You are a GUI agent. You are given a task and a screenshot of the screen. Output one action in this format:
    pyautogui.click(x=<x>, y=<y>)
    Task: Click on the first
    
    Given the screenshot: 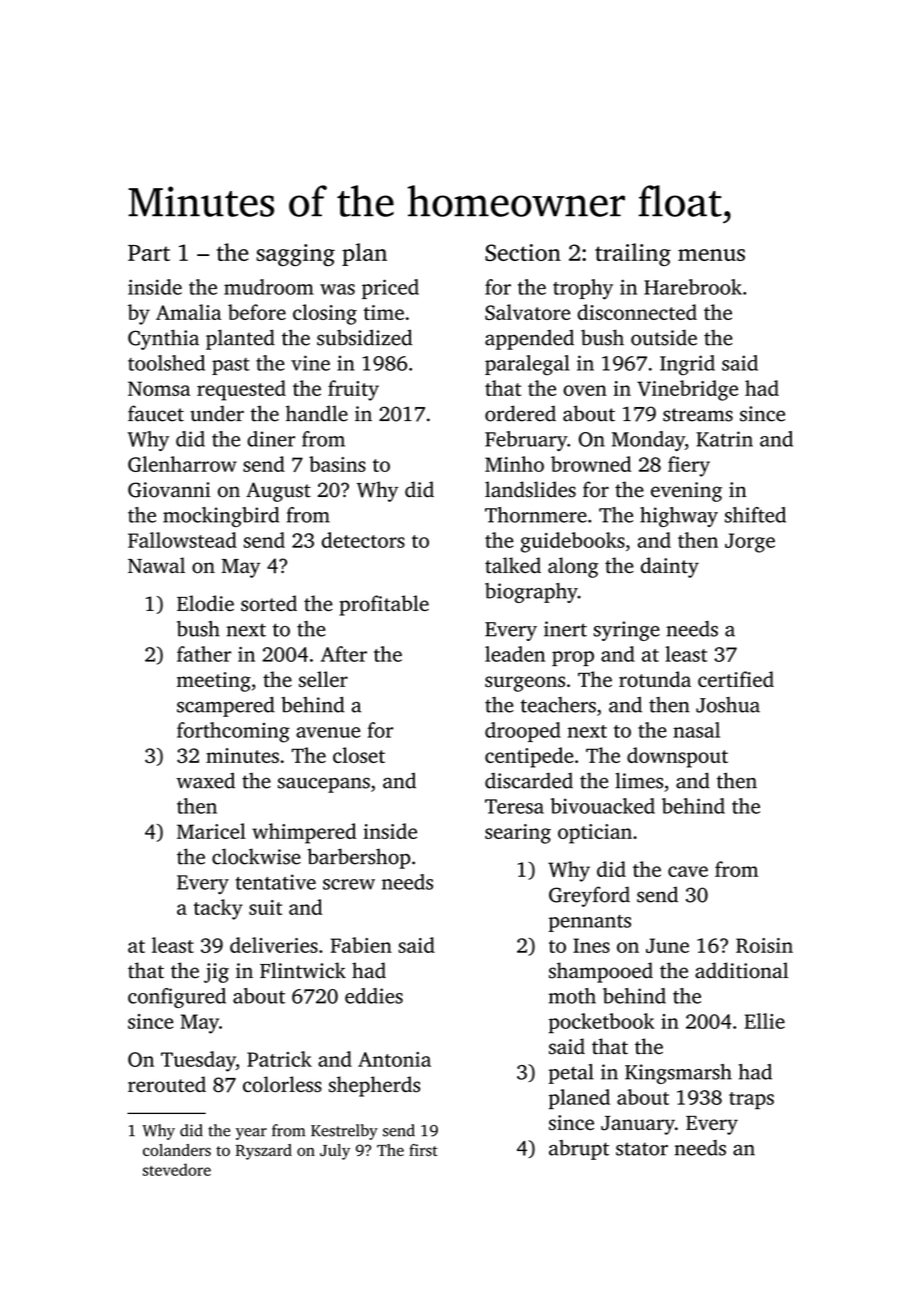 What is the action you would take?
    pyautogui.click(x=423, y=1150)
